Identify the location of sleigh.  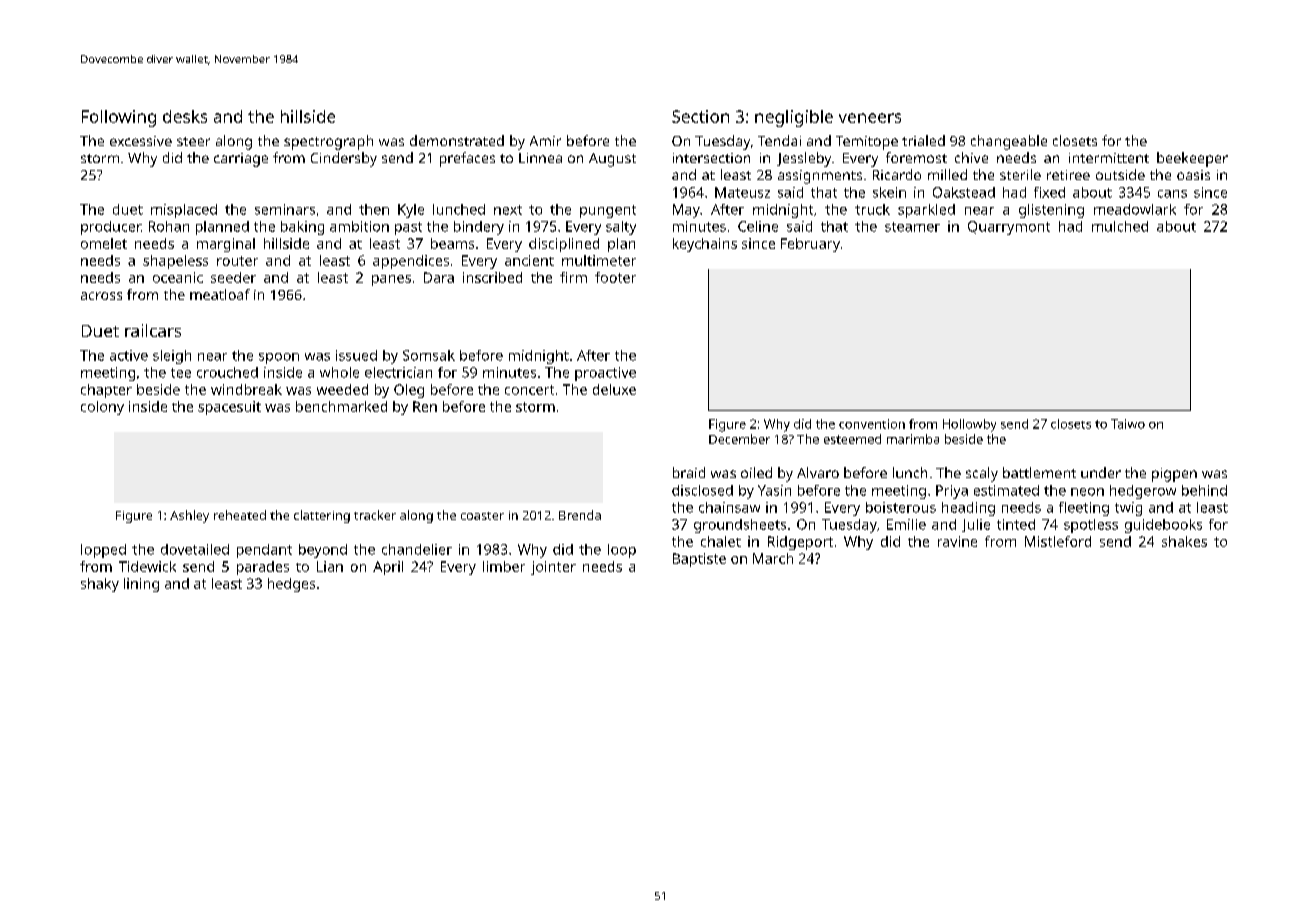
(172, 357).
